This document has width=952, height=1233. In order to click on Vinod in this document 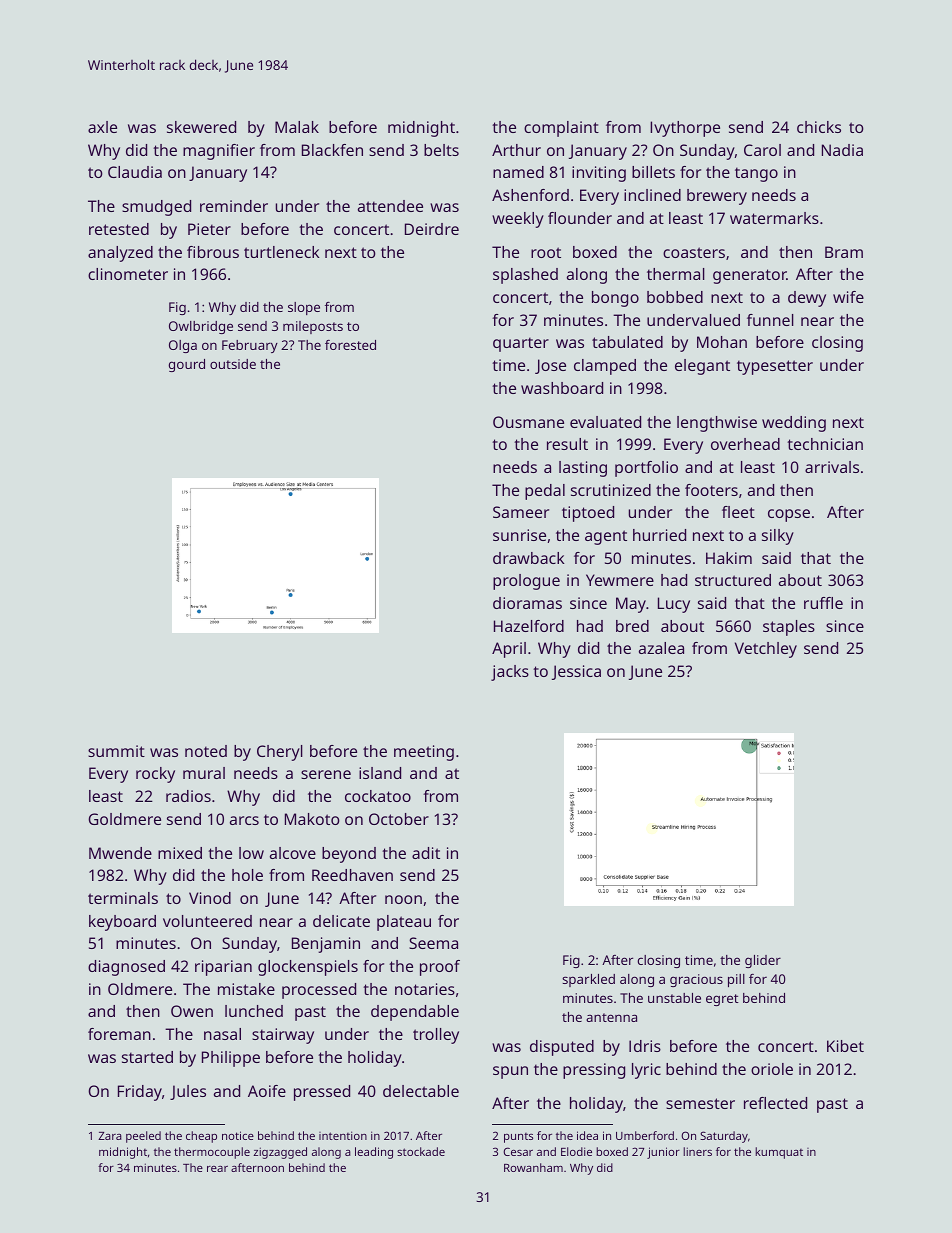, I will do `click(210, 898)`.
